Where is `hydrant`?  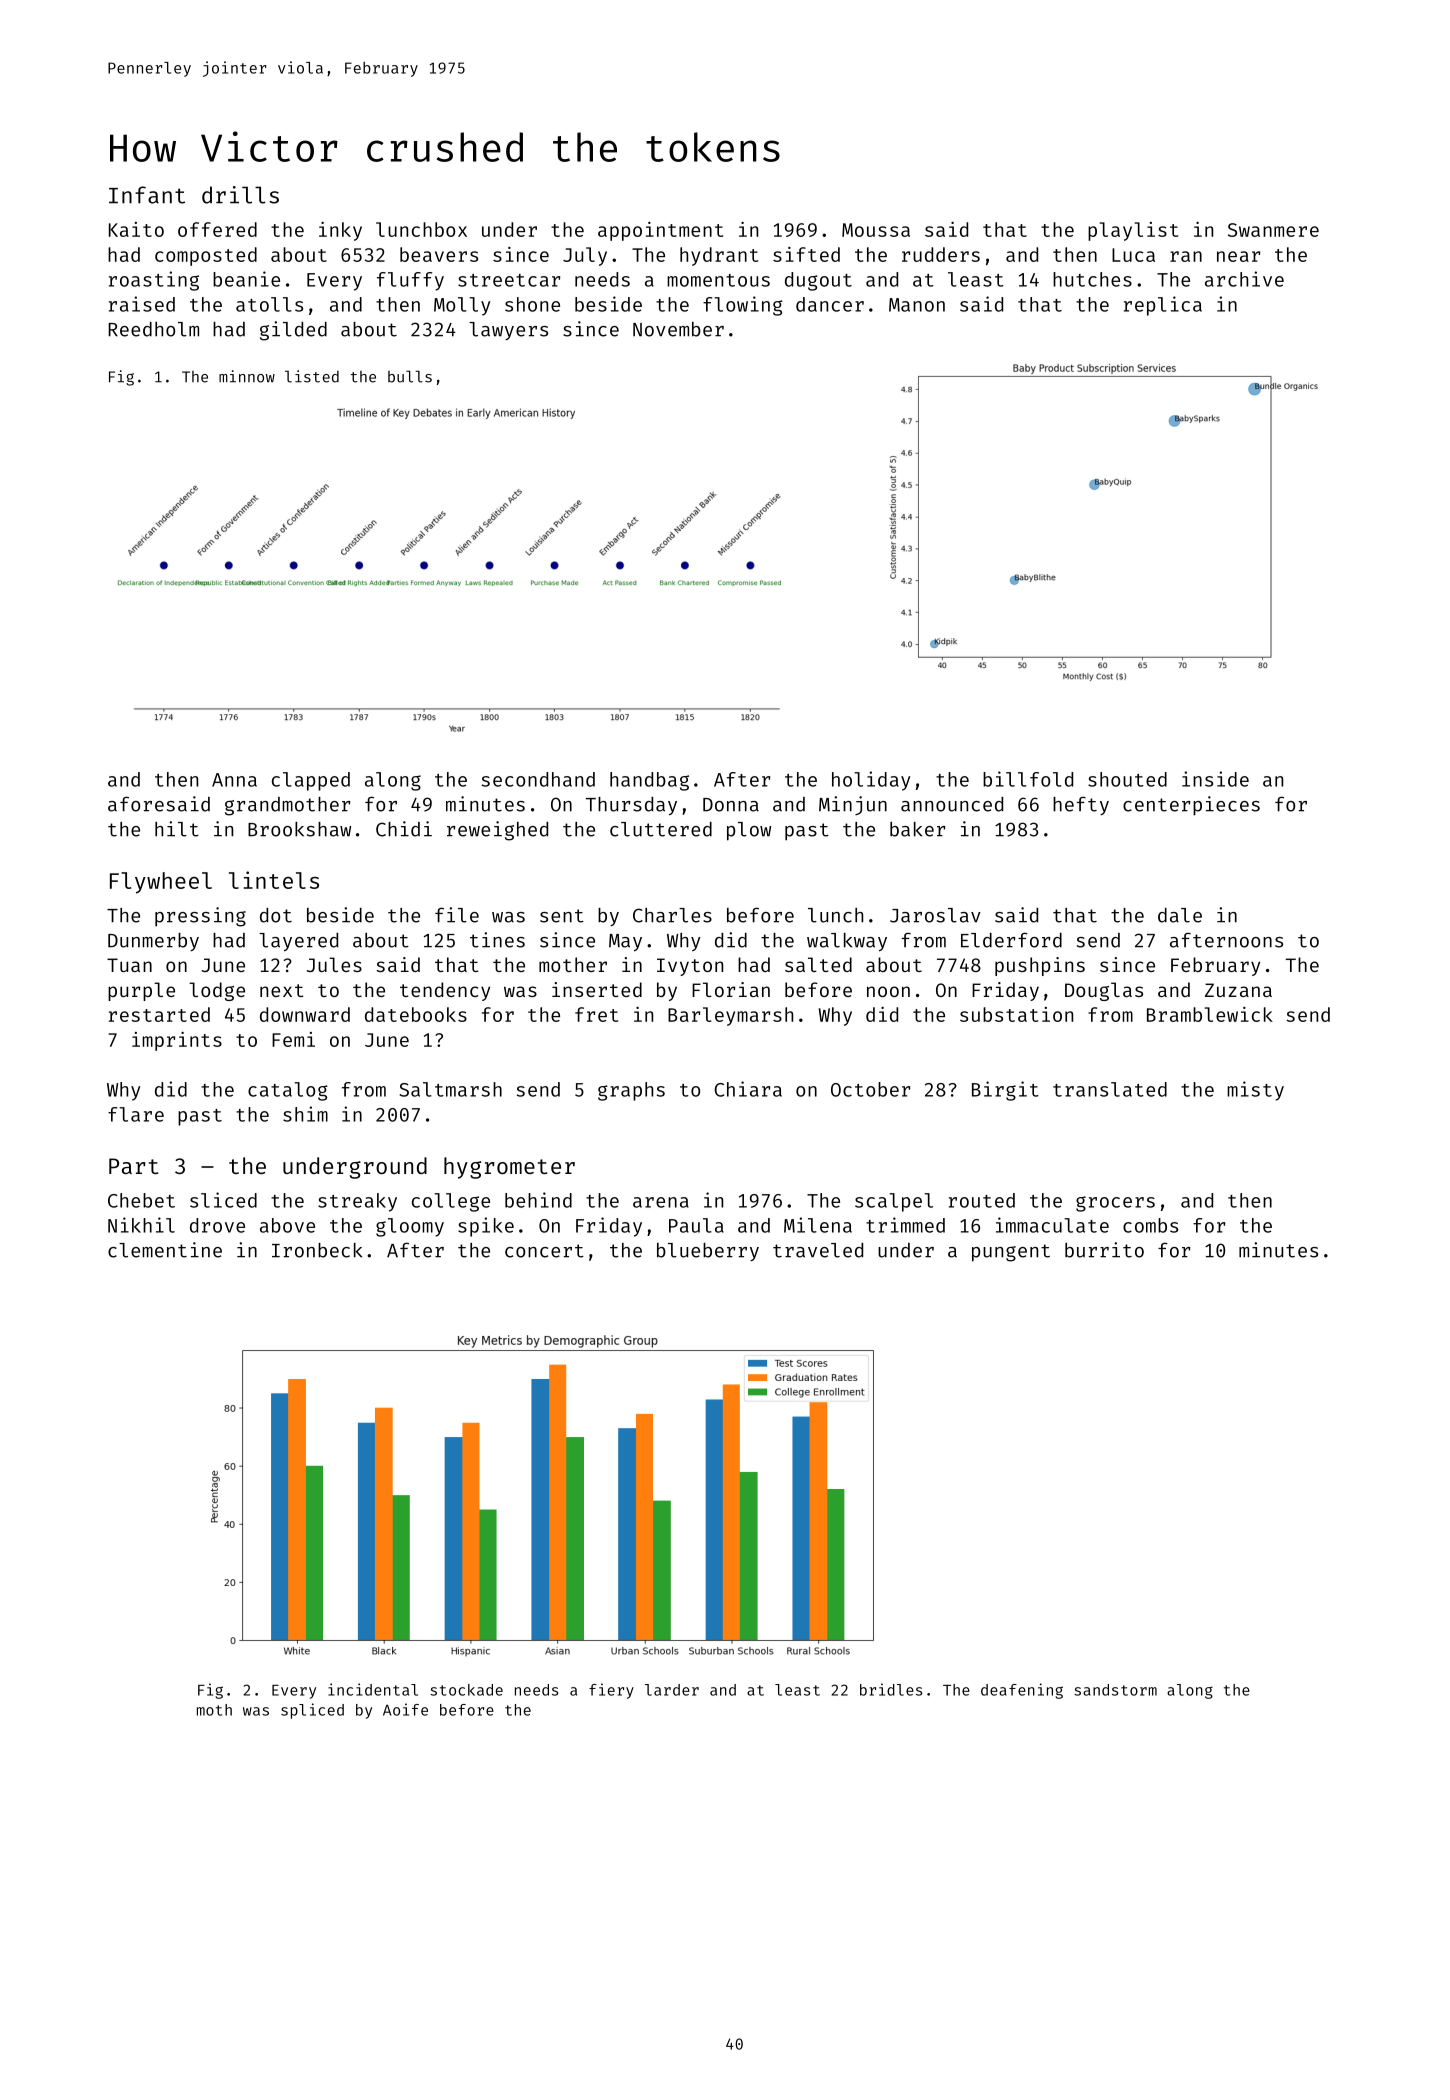
hydrant is located at coordinates (719, 256).
